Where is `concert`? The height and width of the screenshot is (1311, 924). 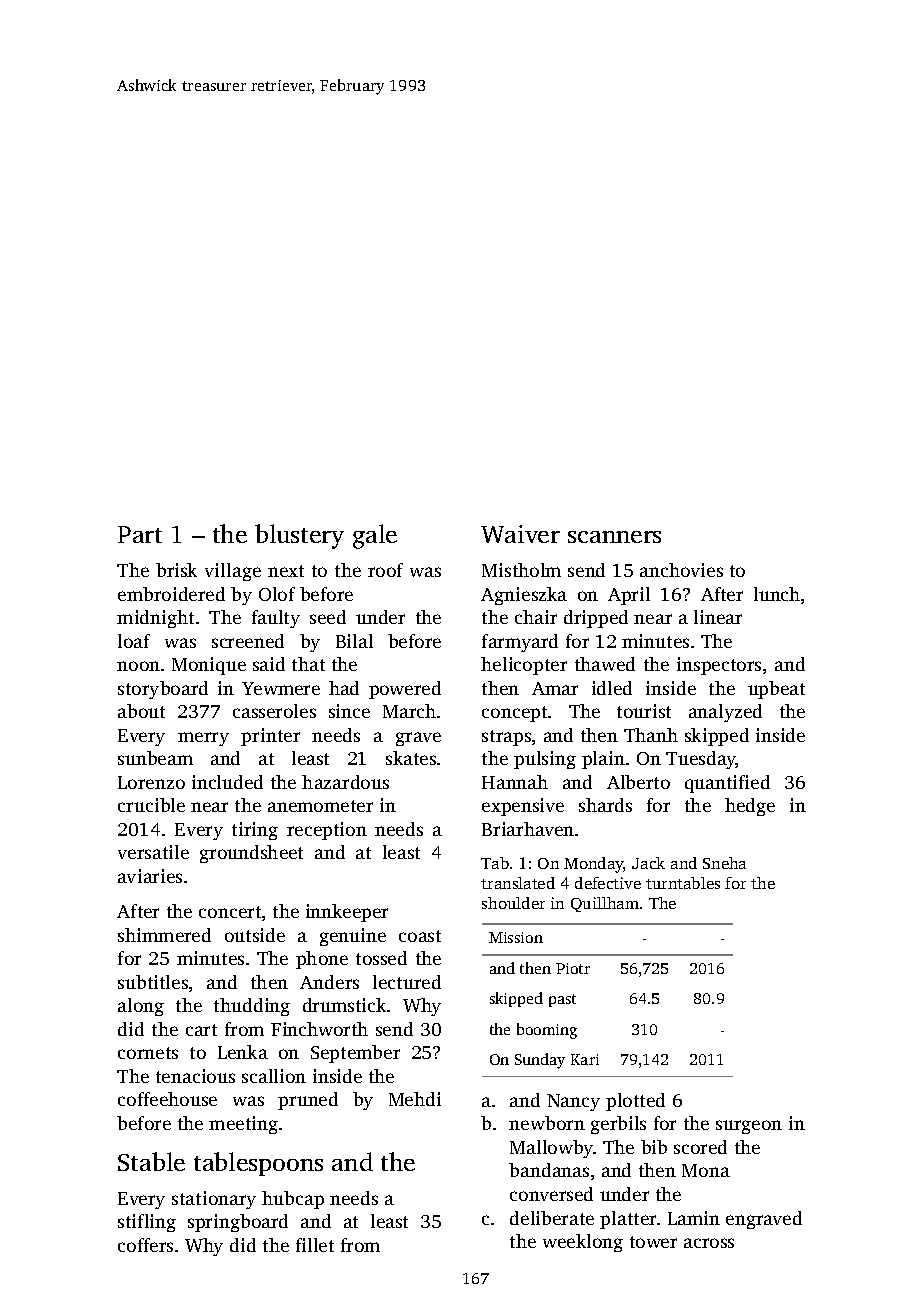 concert is located at coordinates (230, 912).
